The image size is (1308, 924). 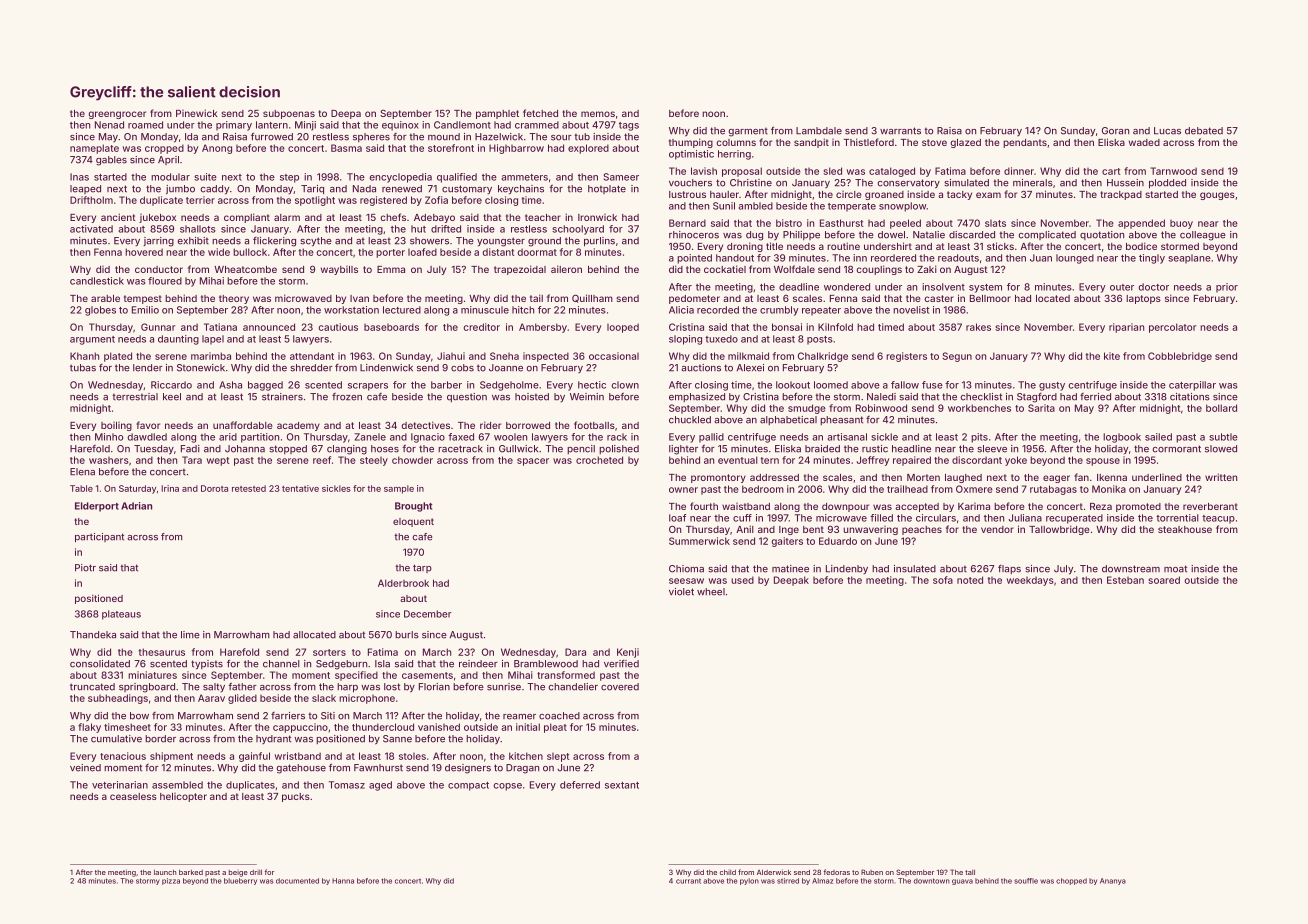 I want to click on Summerwick, so click(x=699, y=541).
